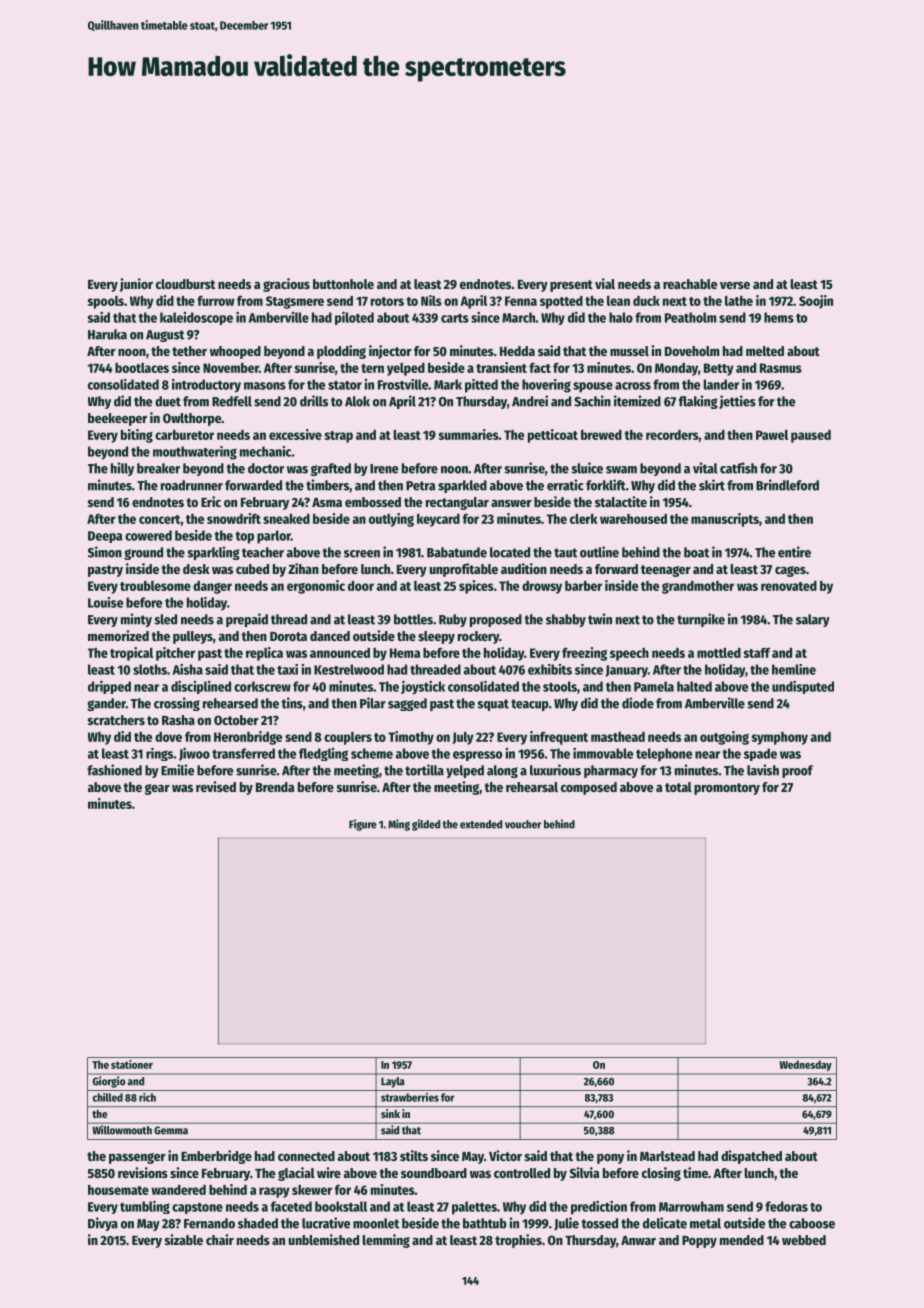  I want to click on voucher, so click(523, 824).
